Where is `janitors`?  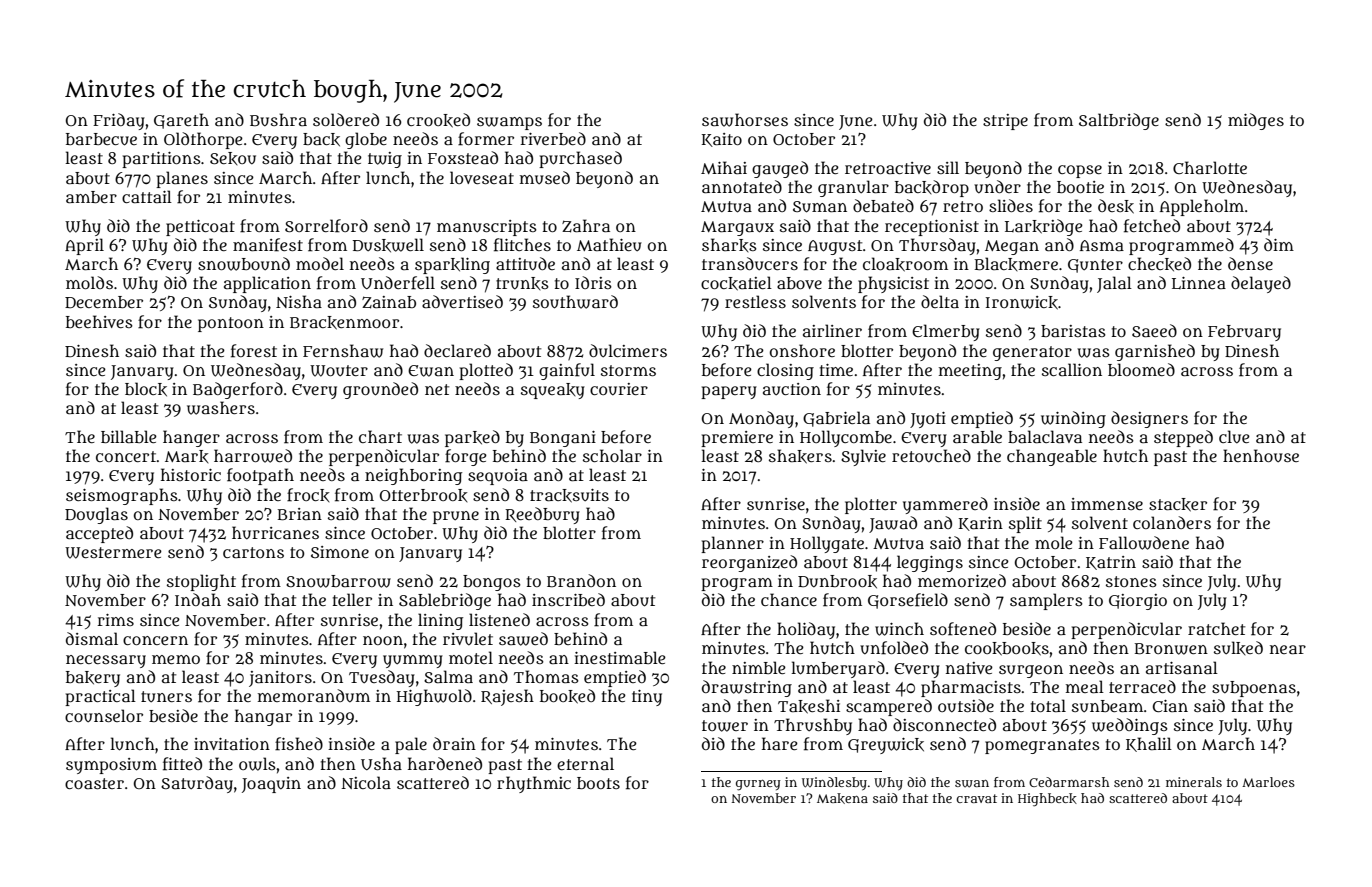 janitors is located at coordinates (280, 679).
